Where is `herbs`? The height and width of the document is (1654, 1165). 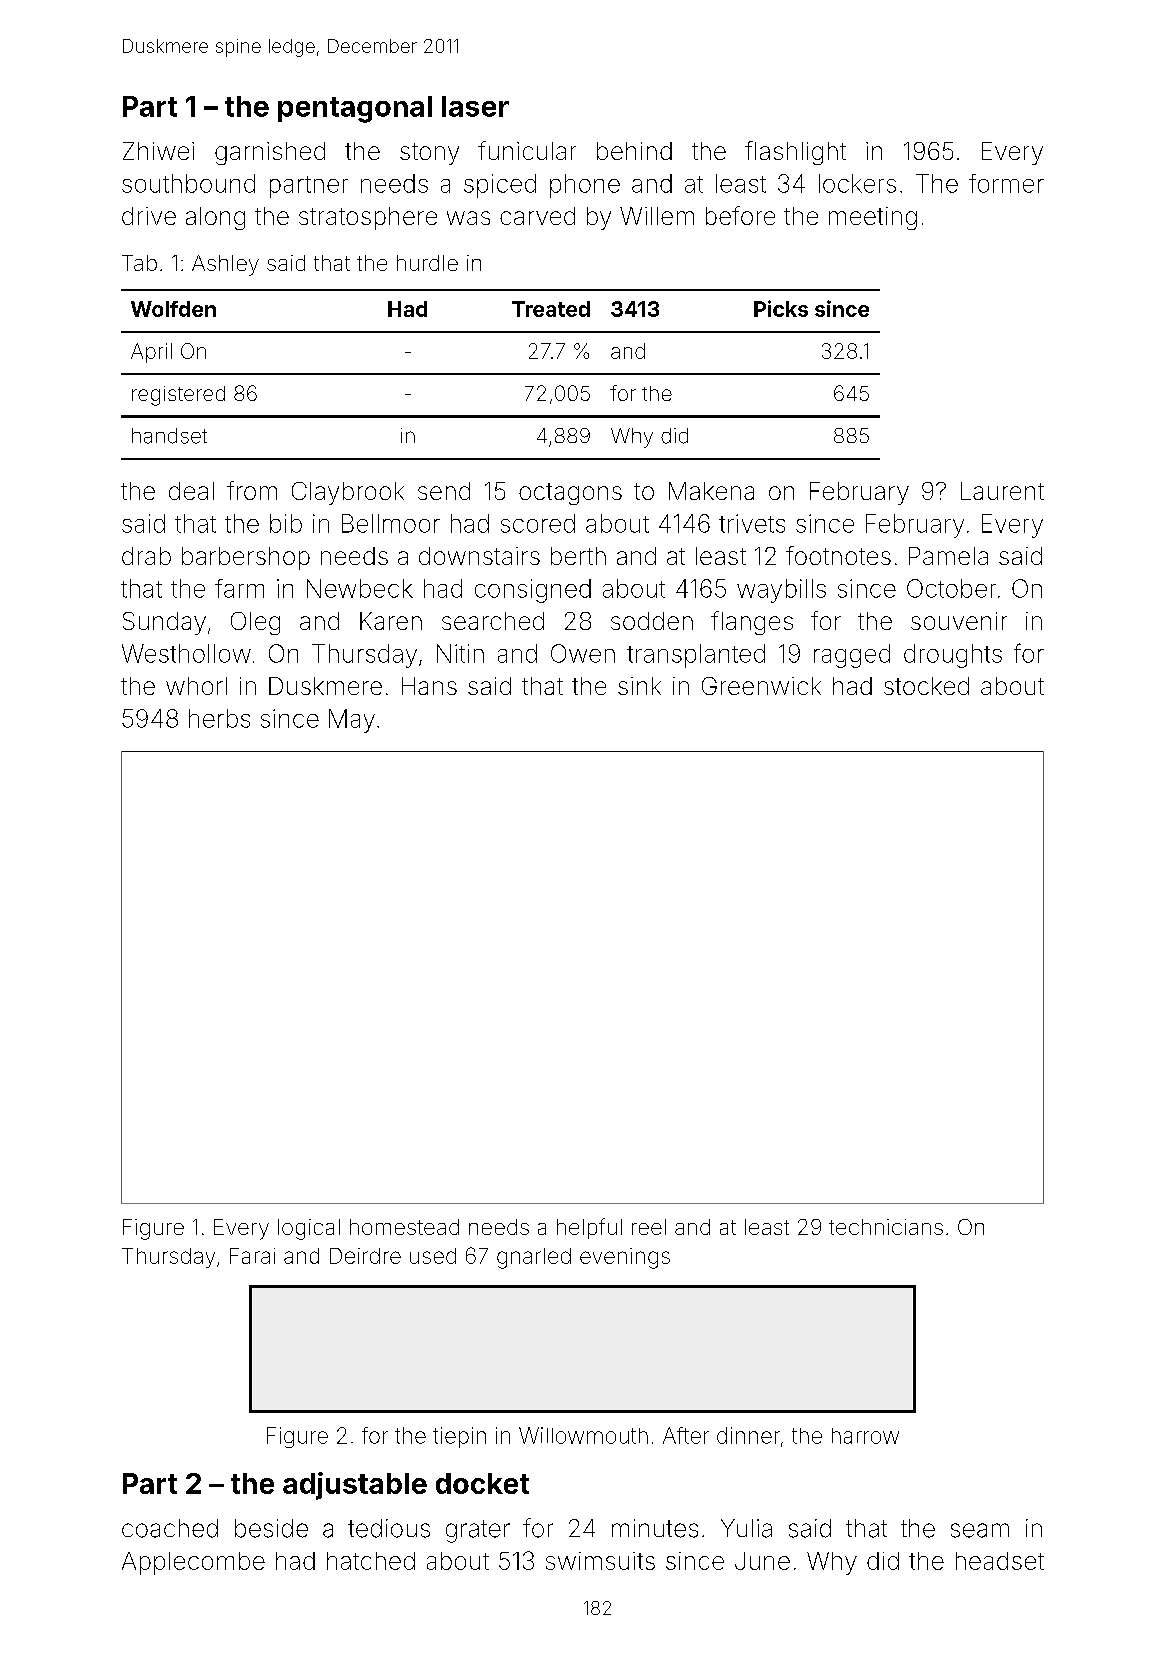 herbs is located at coordinates (219, 718).
